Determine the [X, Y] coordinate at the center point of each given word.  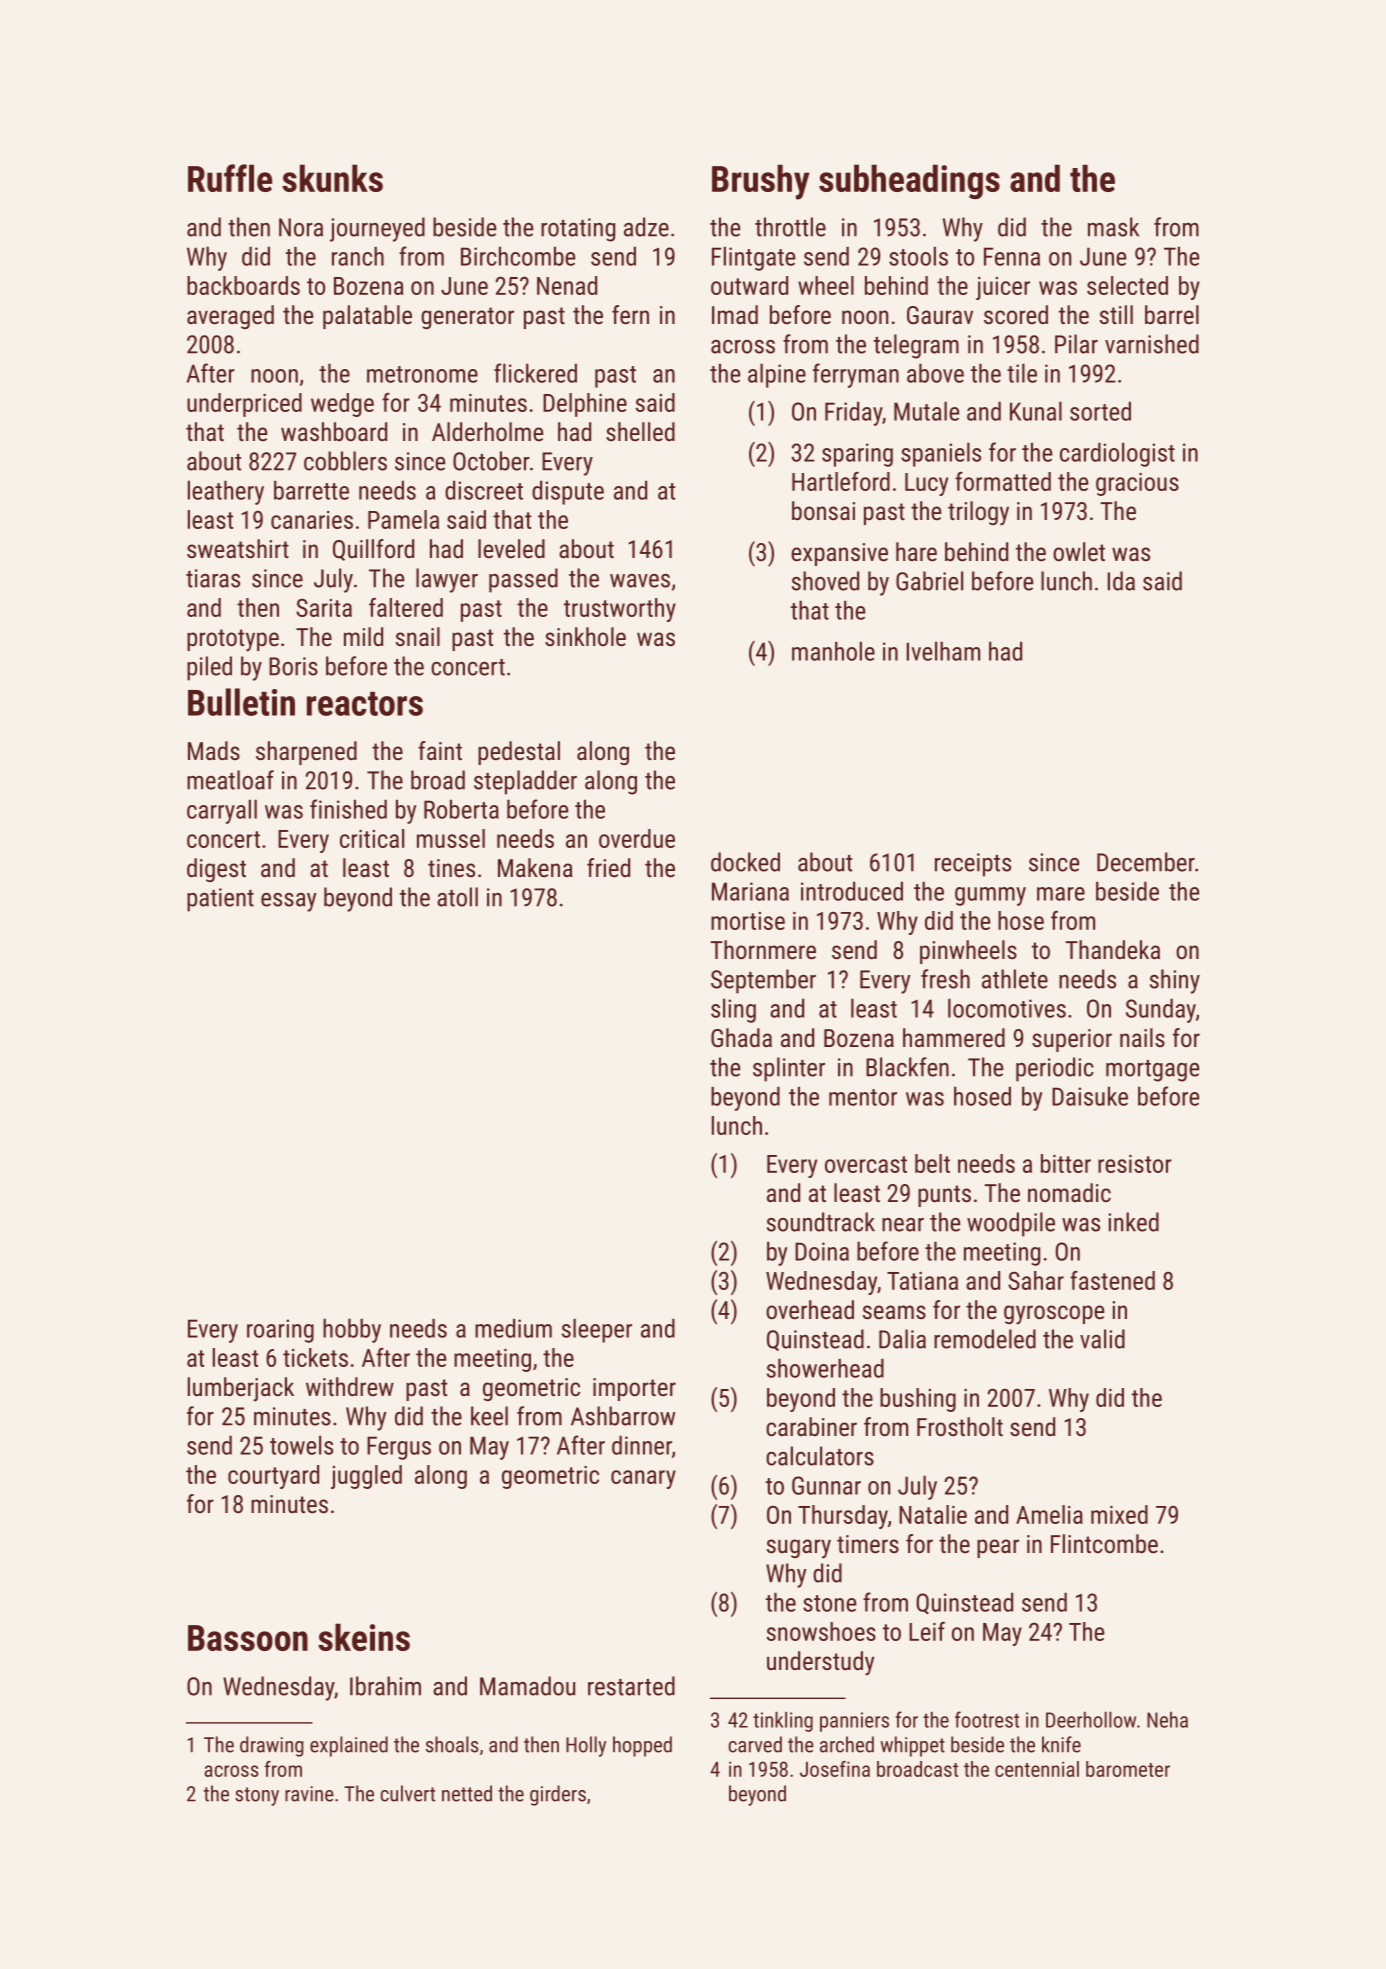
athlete [1015, 979]
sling [733, 1010]
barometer [1128, 1769]
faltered [406, 607]
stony [257, 1796]
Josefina [835, 1769]
